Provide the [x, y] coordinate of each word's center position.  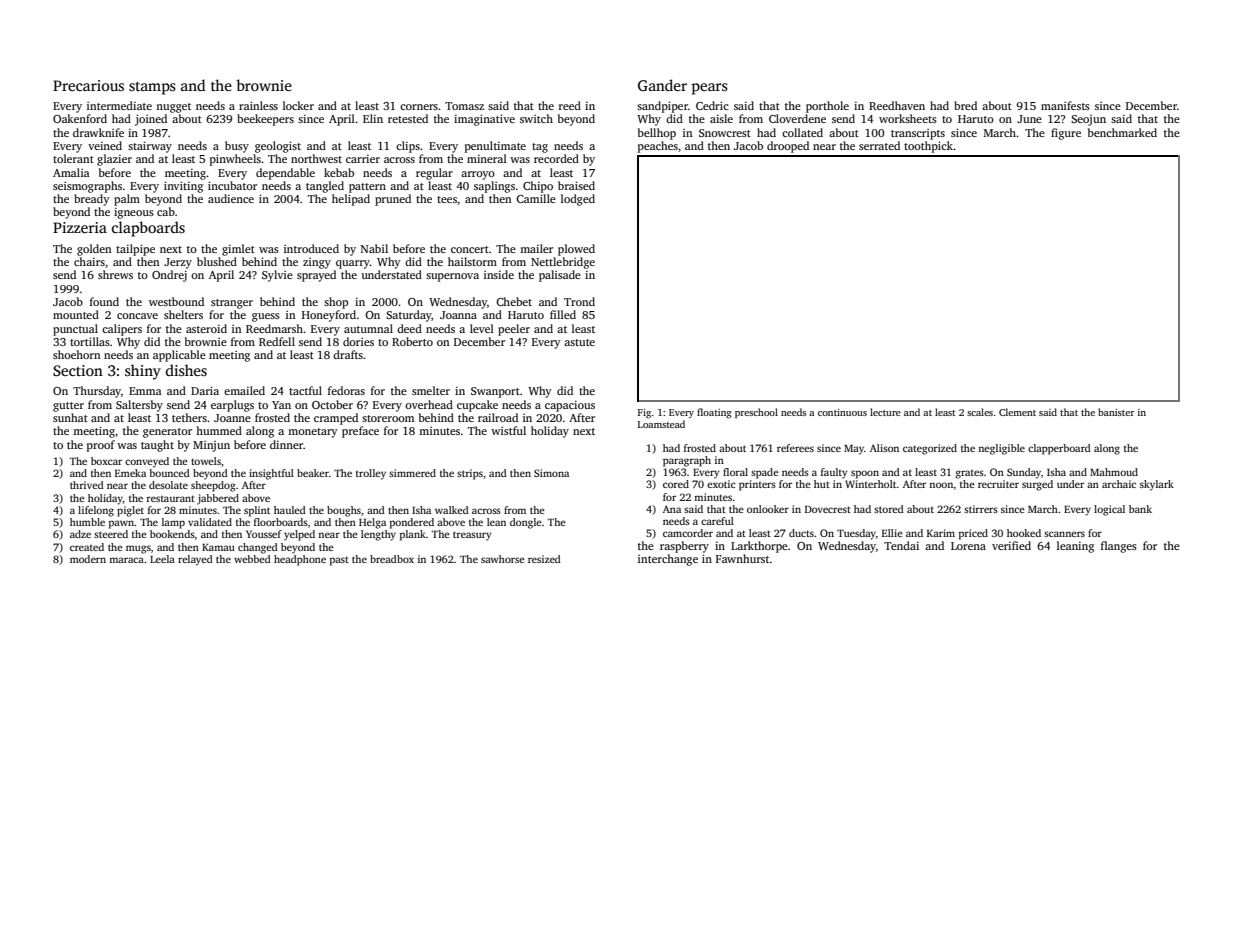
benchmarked [1122, 132]
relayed [195, 560]
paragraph [687, 461]
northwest [316, 158]
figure [1066, 134]
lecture [885, 412]
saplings [494, 187]
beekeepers [265, 120]
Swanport [495, 392]
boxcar [106, 461]
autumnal [368, 328]
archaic [1119, 484]
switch [536, 118]
